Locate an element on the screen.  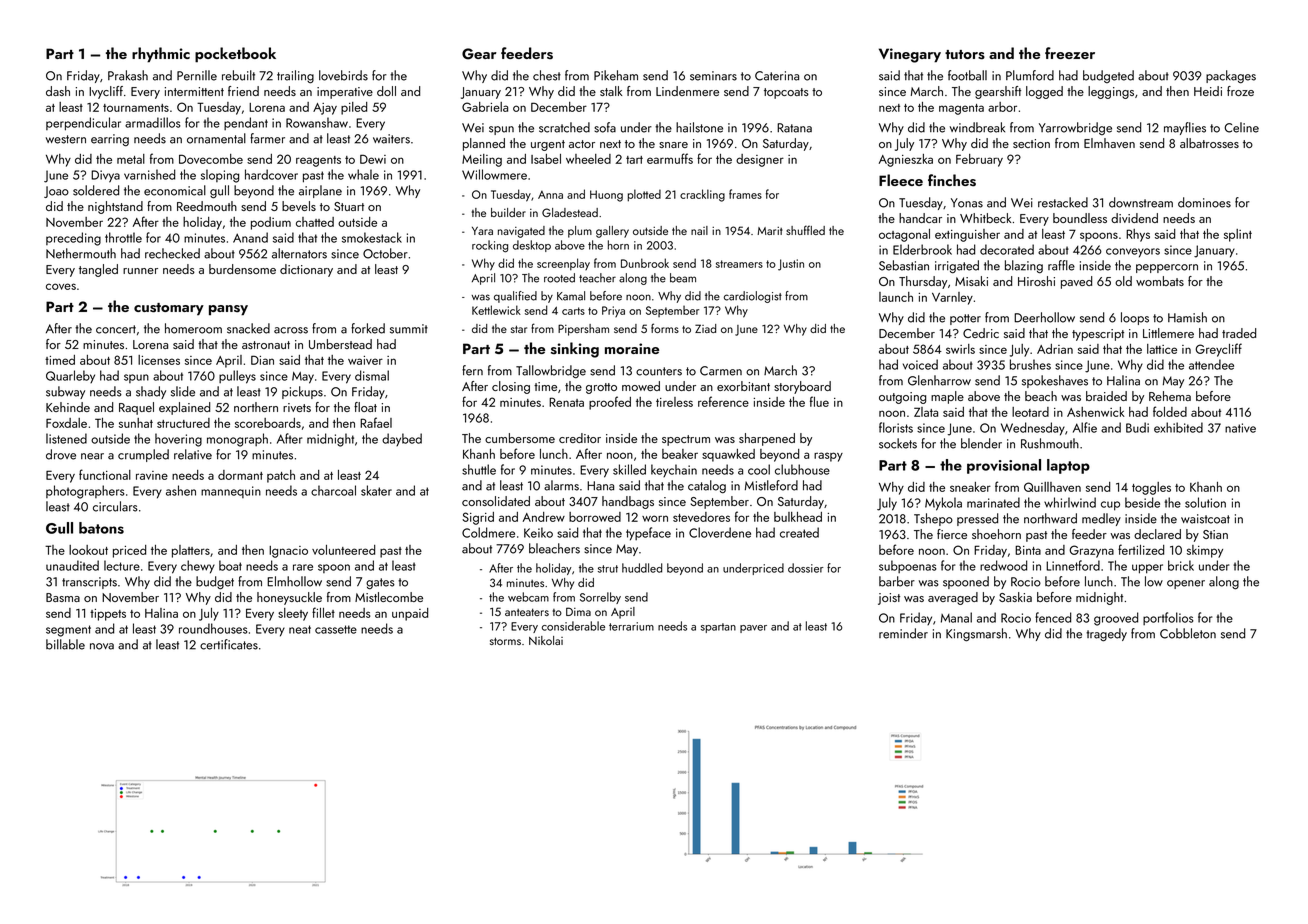
solution is located at coordinates (1205, 502).
